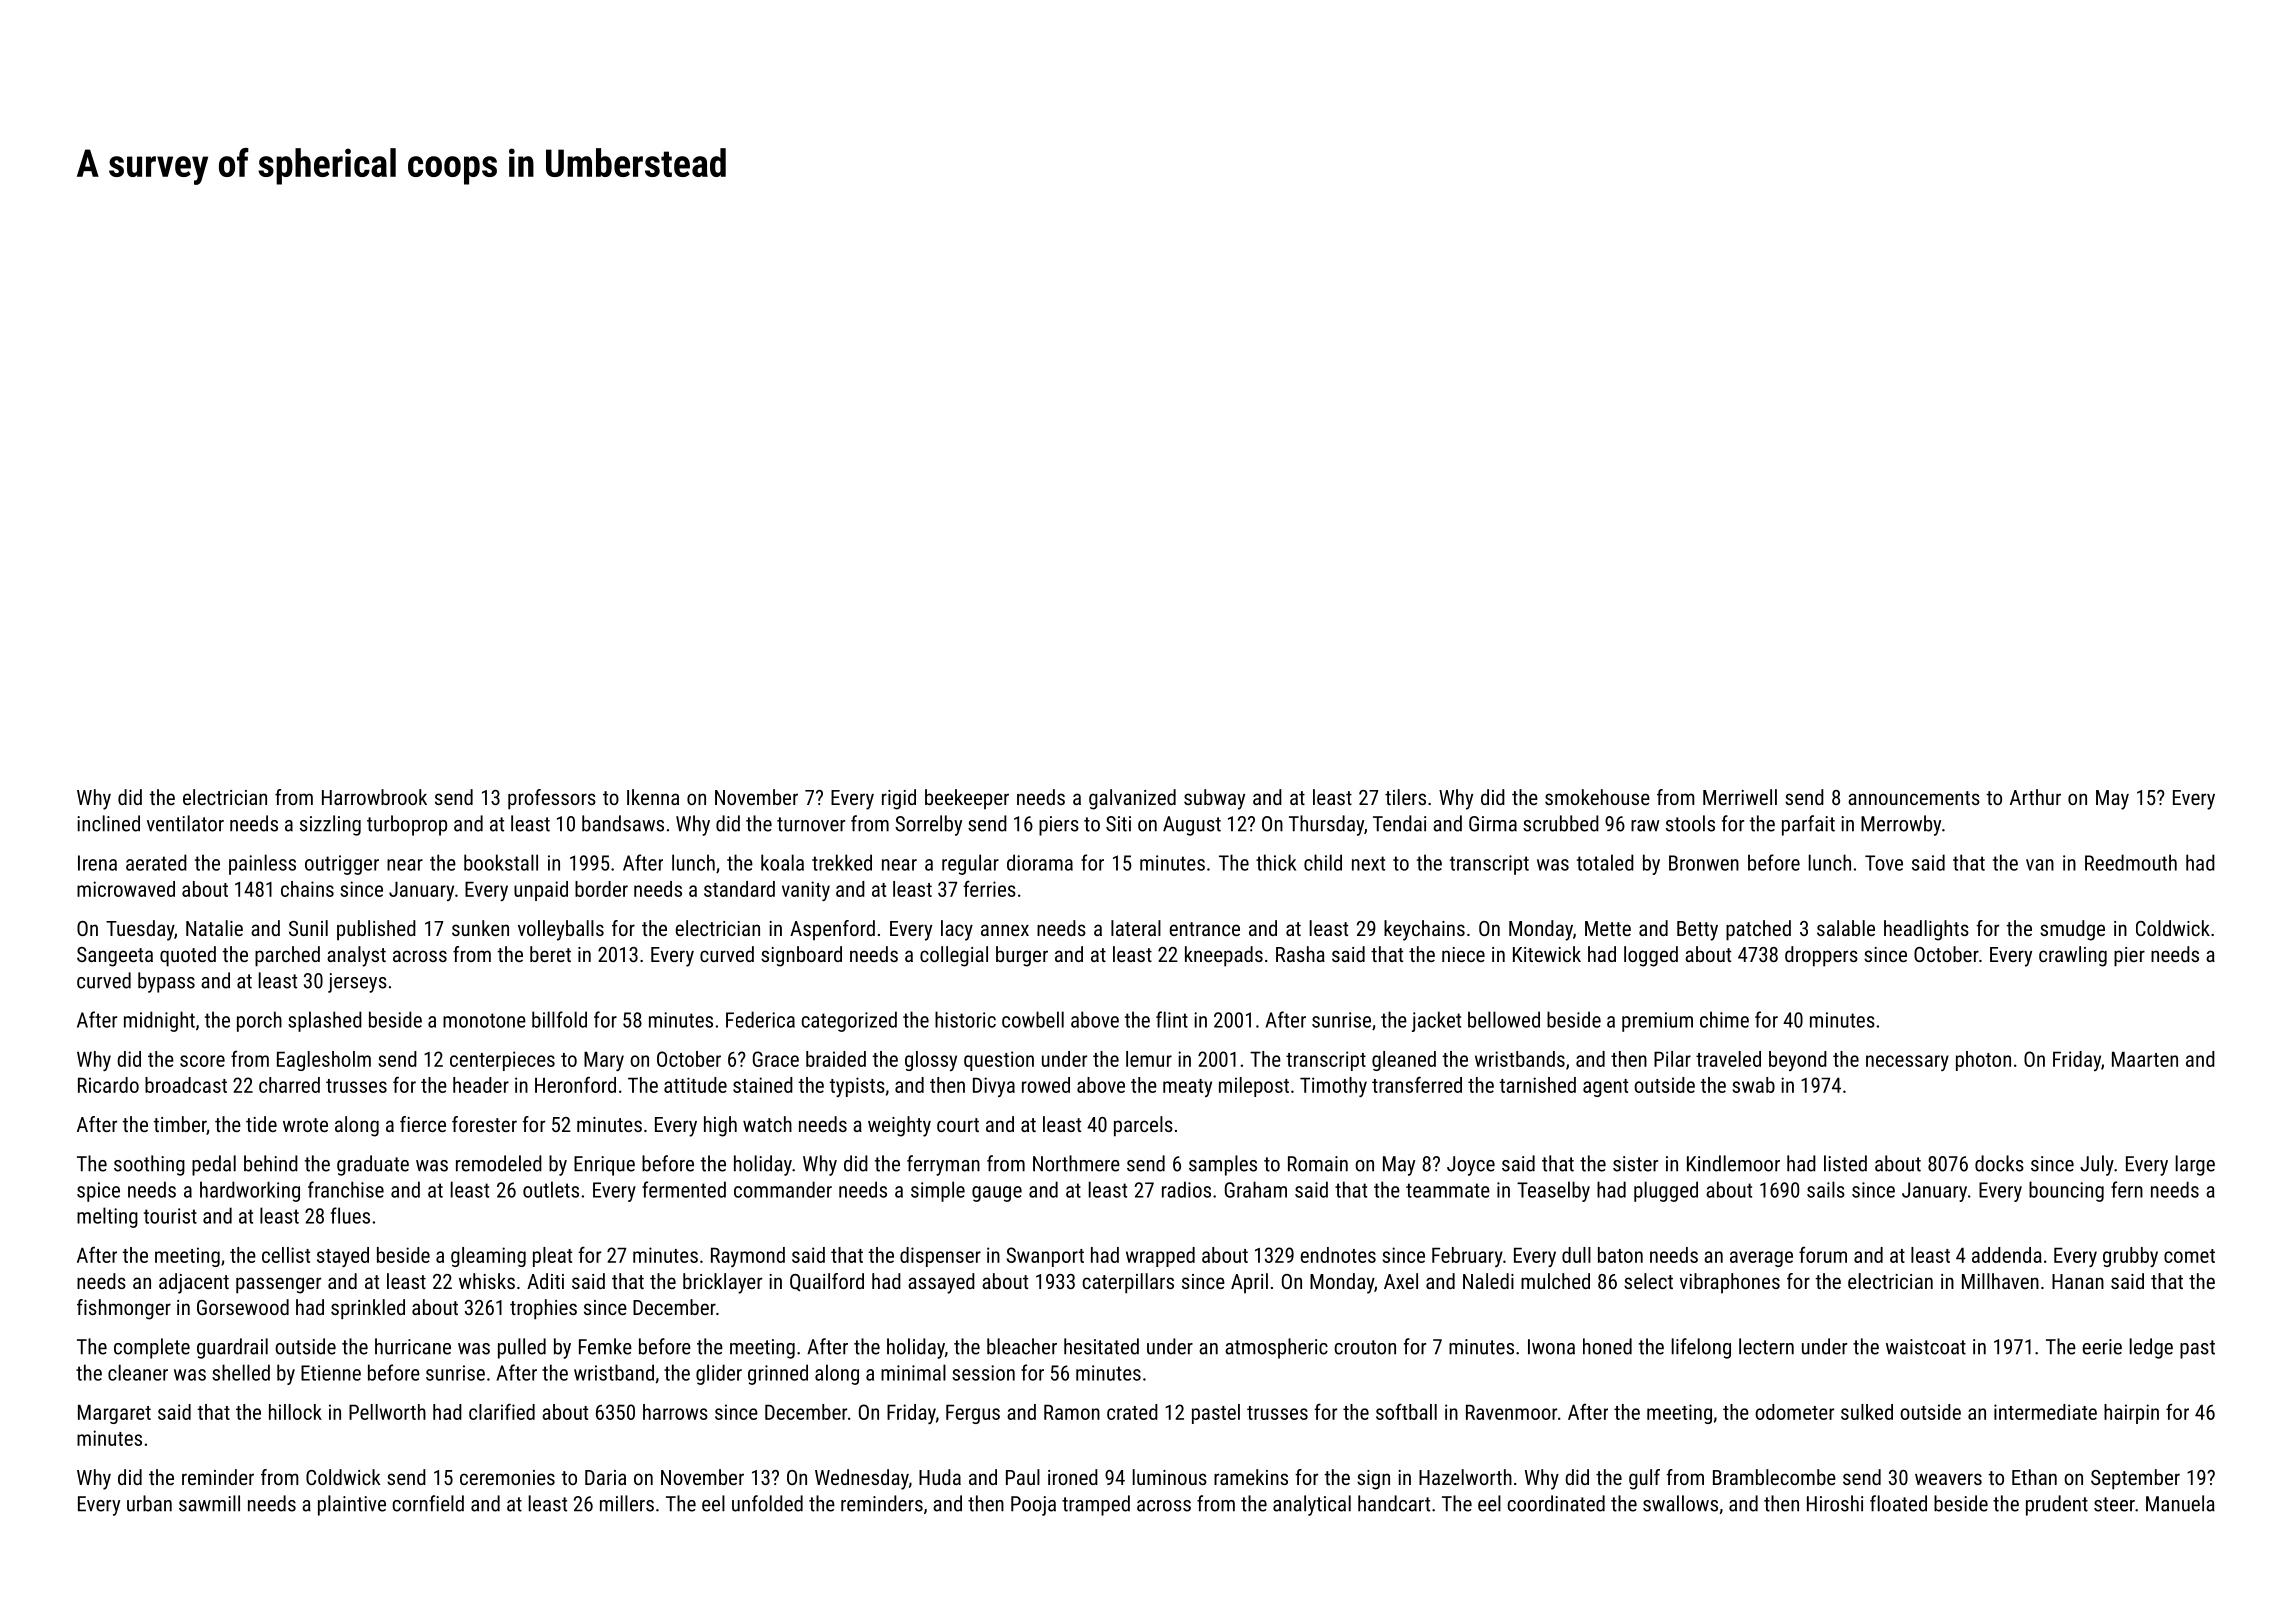 The image size is (2292, 1620). Describe the element at coordinates (1898, 1503) in the screenshot. I see `floated` at that location.
